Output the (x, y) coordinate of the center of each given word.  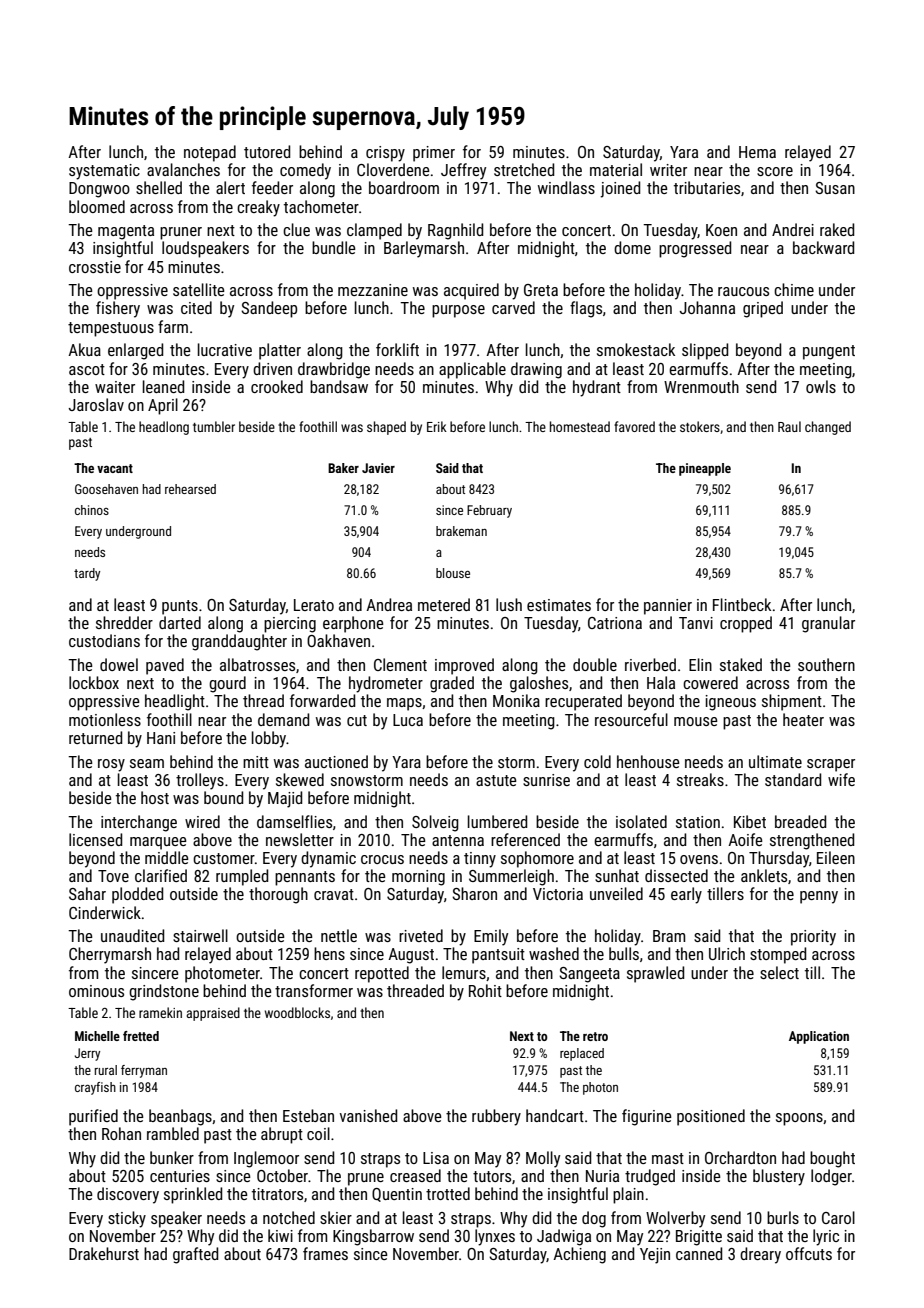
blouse (453, 573)
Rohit (485, 990)
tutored (267, 151)
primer (434, 154)
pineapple (705, 469)
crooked (277, 386)
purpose (458, 311)
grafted (195, 1255)
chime (794, 289)
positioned (711, 1117)
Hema (757, 152)
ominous (96, 991)
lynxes (495, 1237)
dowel (119, 664)
